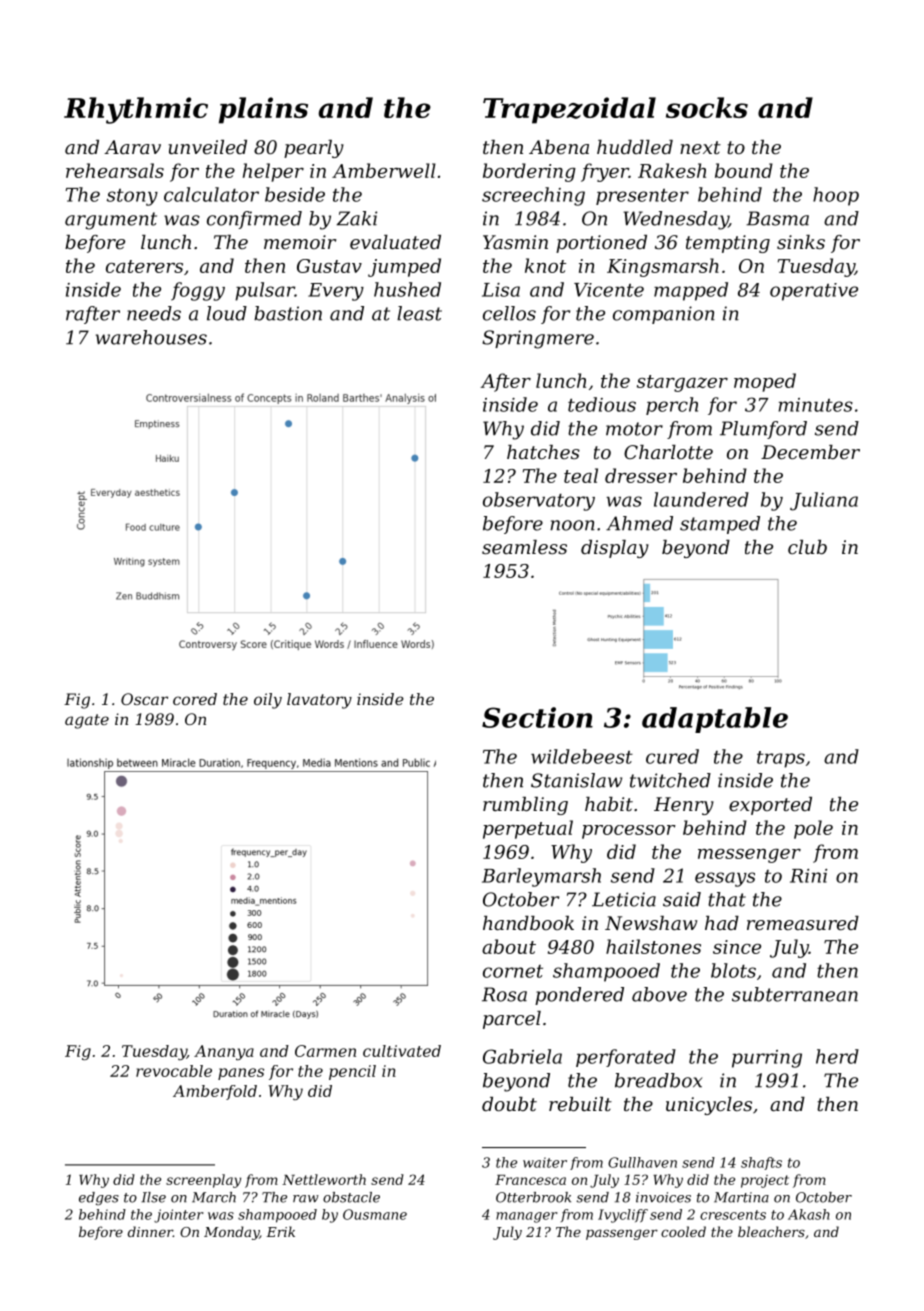 This screenshot has width=924, height=1311. What do you see at coordinates (151, 337) in the screenshot?
I see `warehouses` at bounding box center [151, 337].
